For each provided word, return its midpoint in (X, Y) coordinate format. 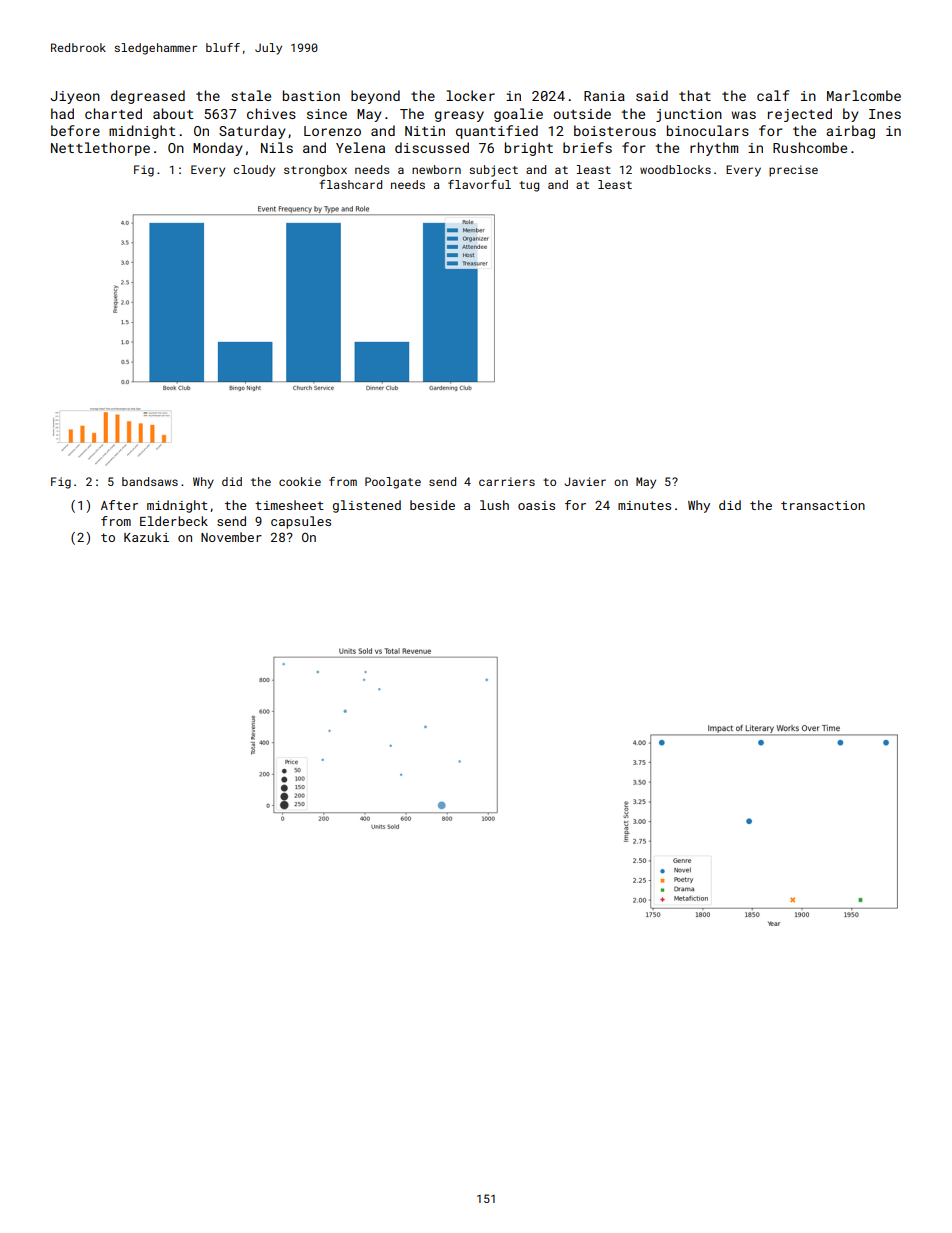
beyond (375, 97)
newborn (436, 169)
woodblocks (675, 169)
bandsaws (150, 481)
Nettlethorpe (100, 149)
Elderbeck (174, 521)
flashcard (350, 184)
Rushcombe (810, 147)
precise (793, 171)
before (75, 130)
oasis (536, 505)
